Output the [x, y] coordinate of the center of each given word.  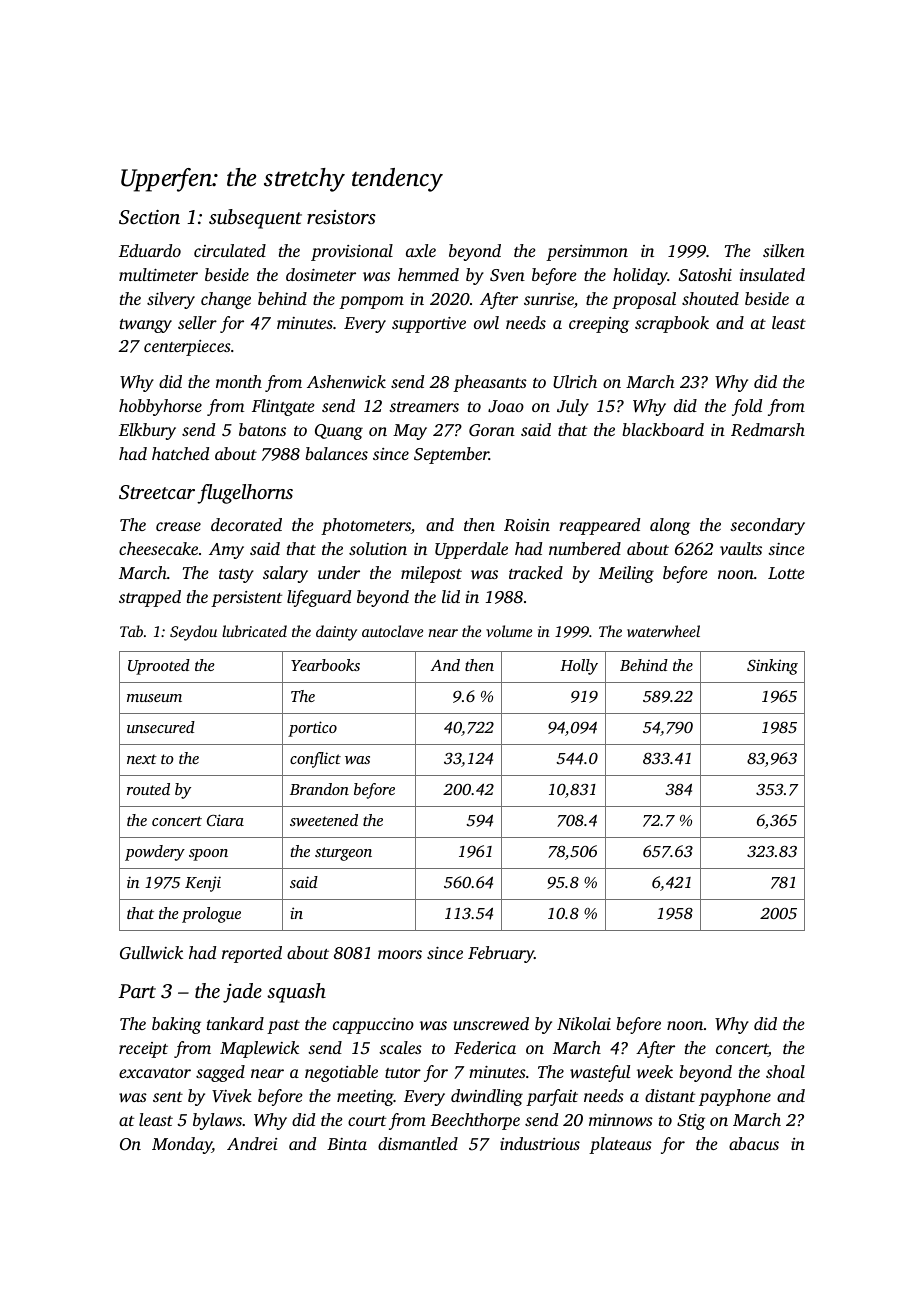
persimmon [587, 253]
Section [149, 217]
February [501, 954]
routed [148, 789]
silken [784, 250]
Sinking [772, 667]
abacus [754, 1143]
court [367, 1121]
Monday [182, 1145]
